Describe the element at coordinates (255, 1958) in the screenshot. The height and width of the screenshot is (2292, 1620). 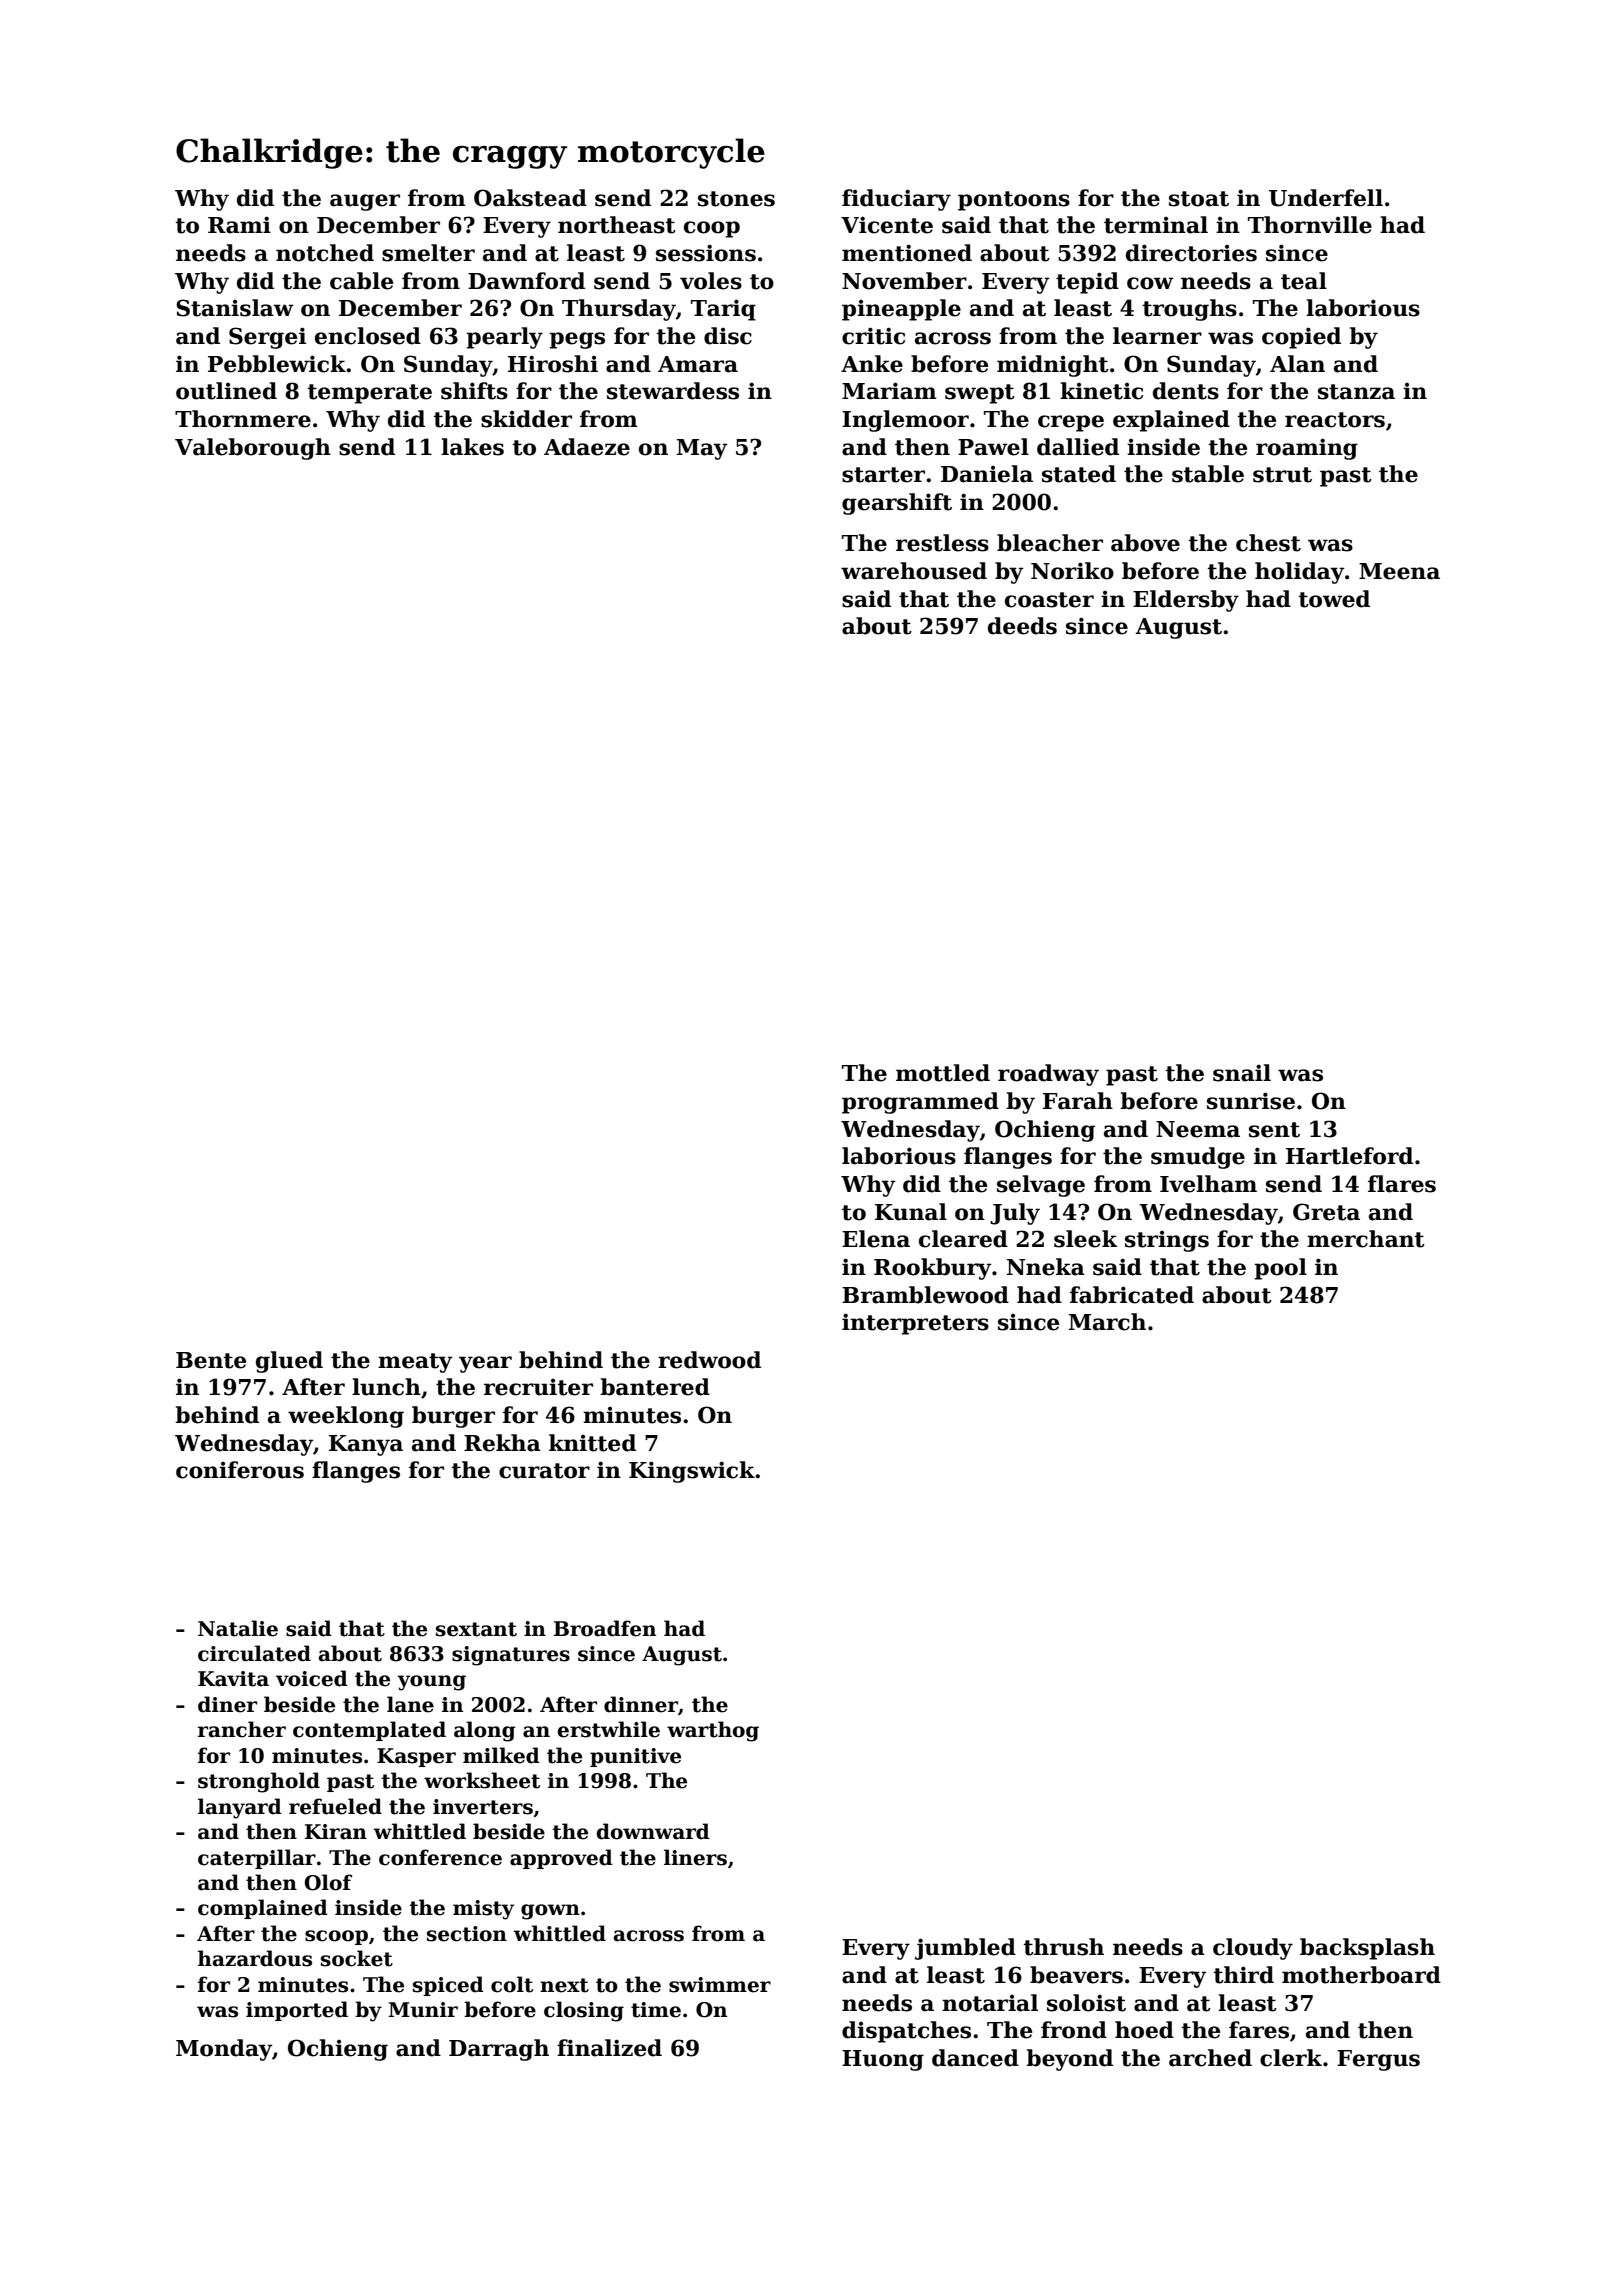
I see `hazardous` at that location.
